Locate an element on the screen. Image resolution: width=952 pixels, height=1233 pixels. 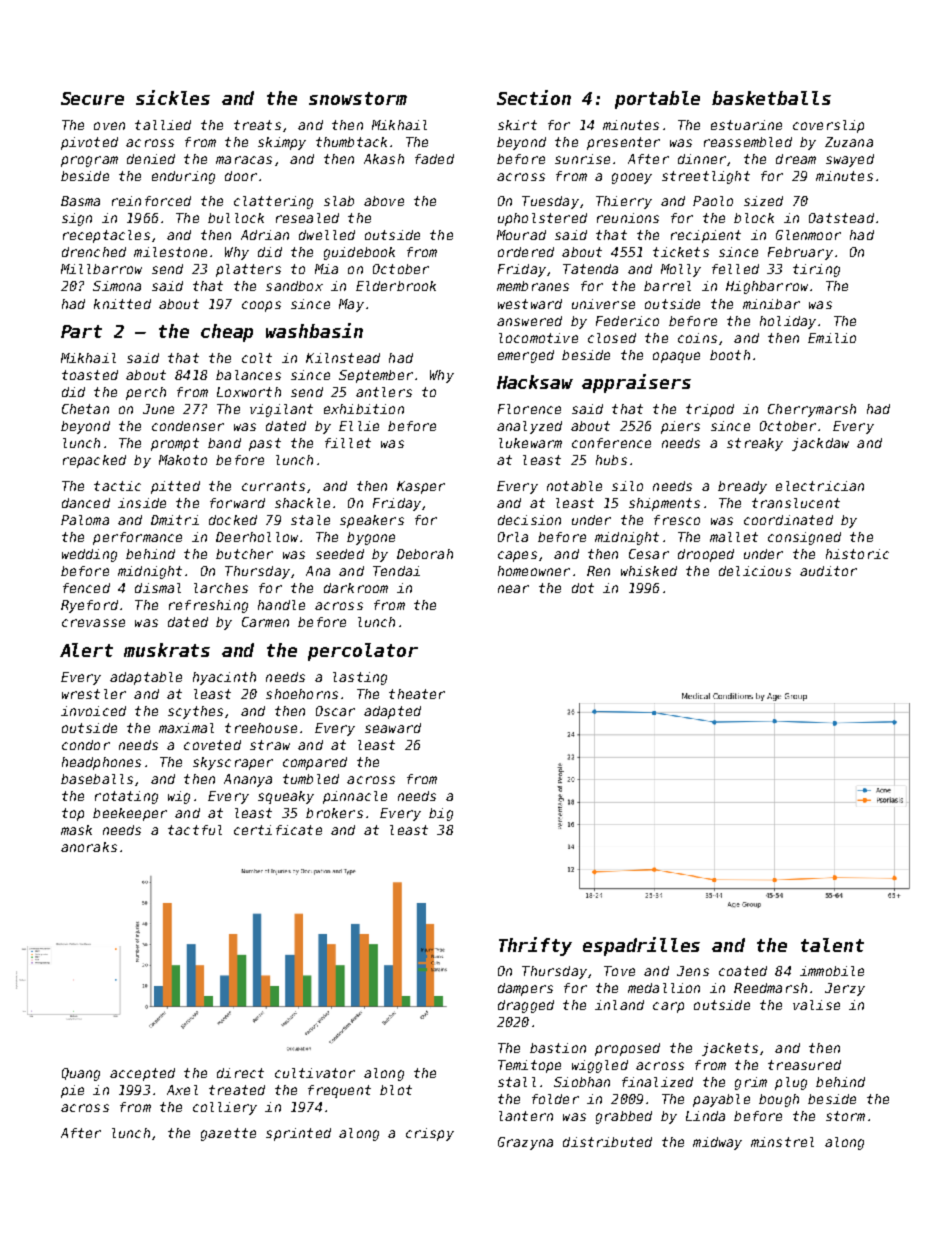
Loxworth is located at coordinates (249, 392).
